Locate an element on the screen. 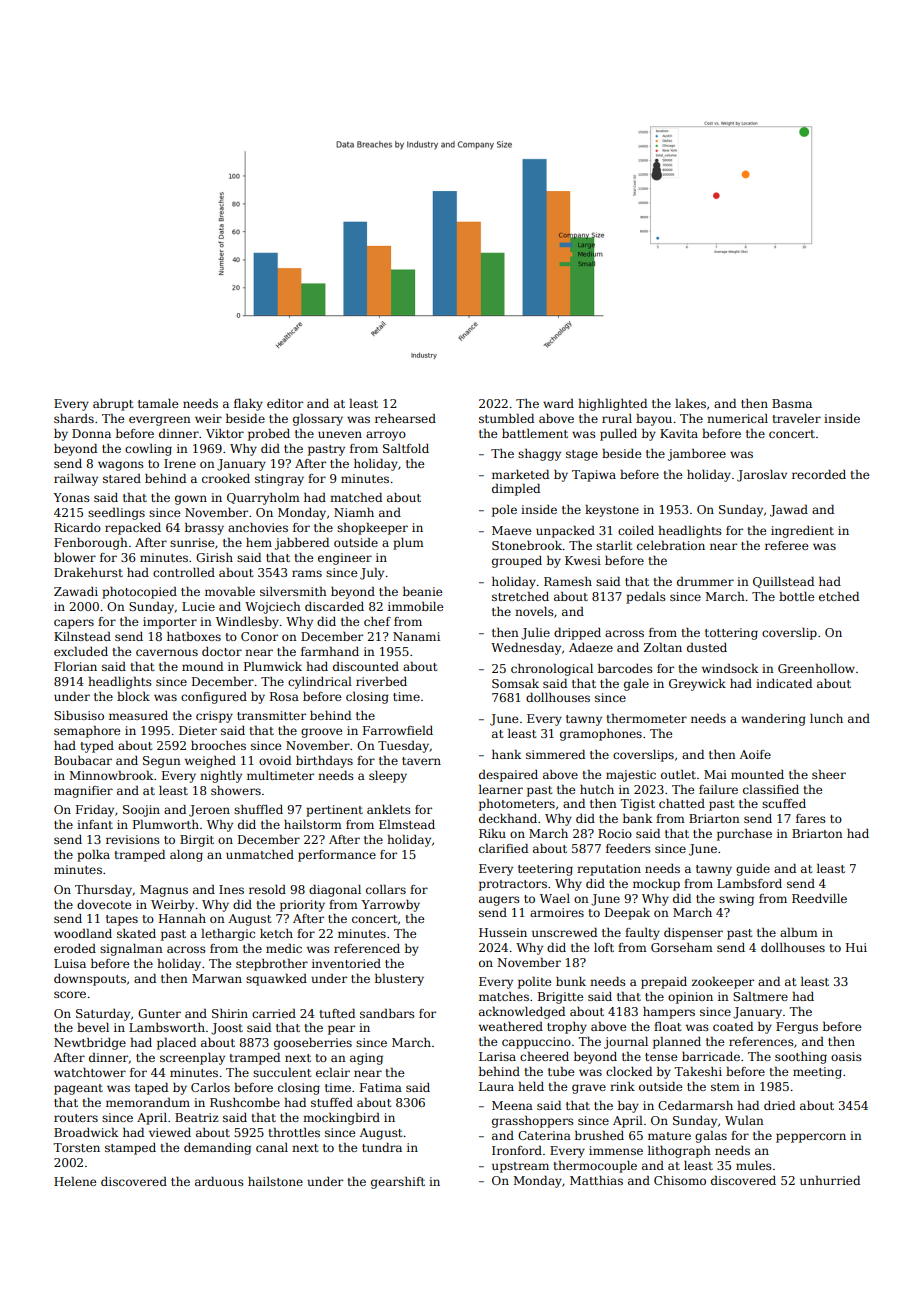 The height and width of the screenshot is (1308, 924). Hui is located at coordinates (856, 947).
